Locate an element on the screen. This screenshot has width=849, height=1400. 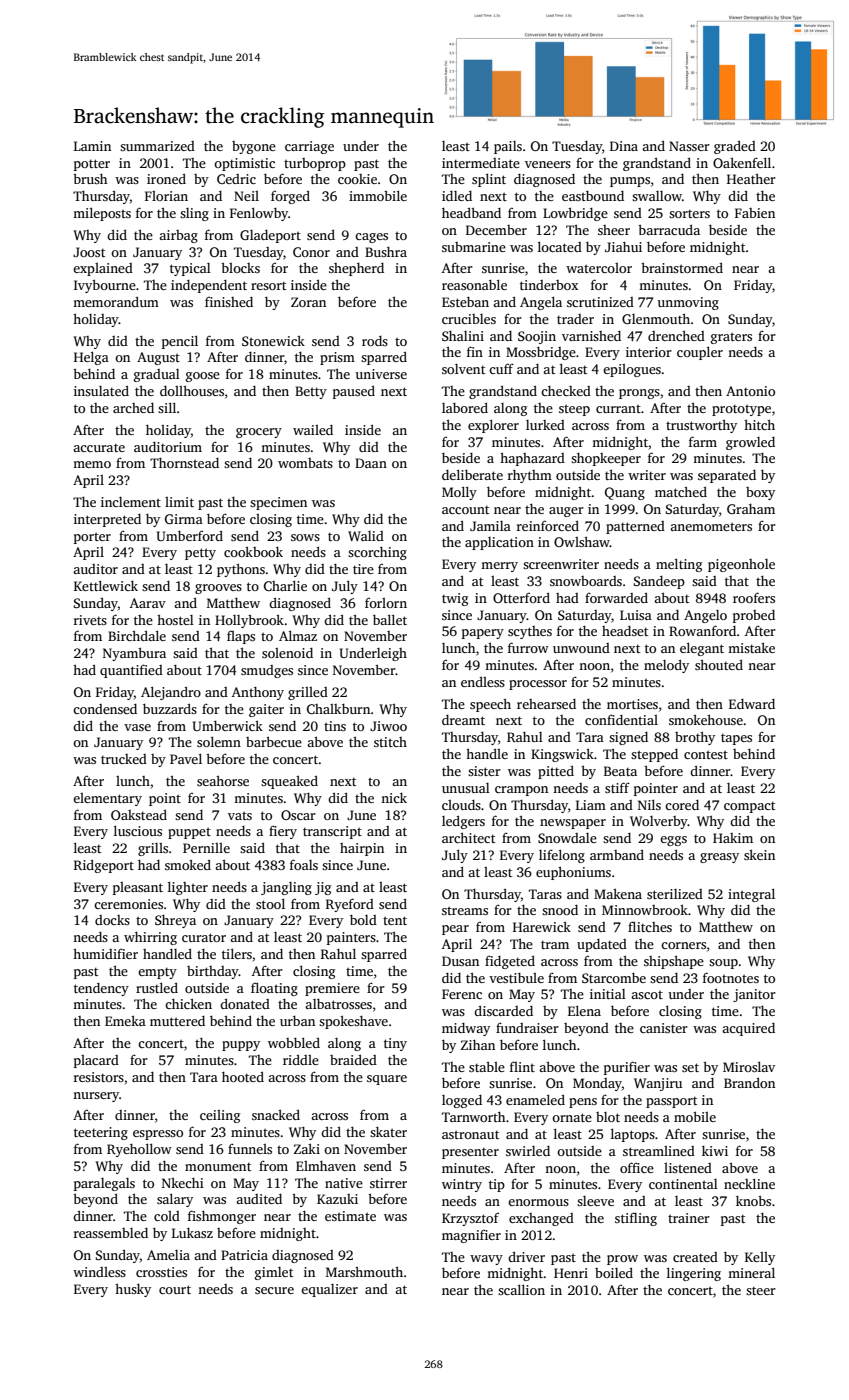
summarized is located at coordinates (157, 146).
